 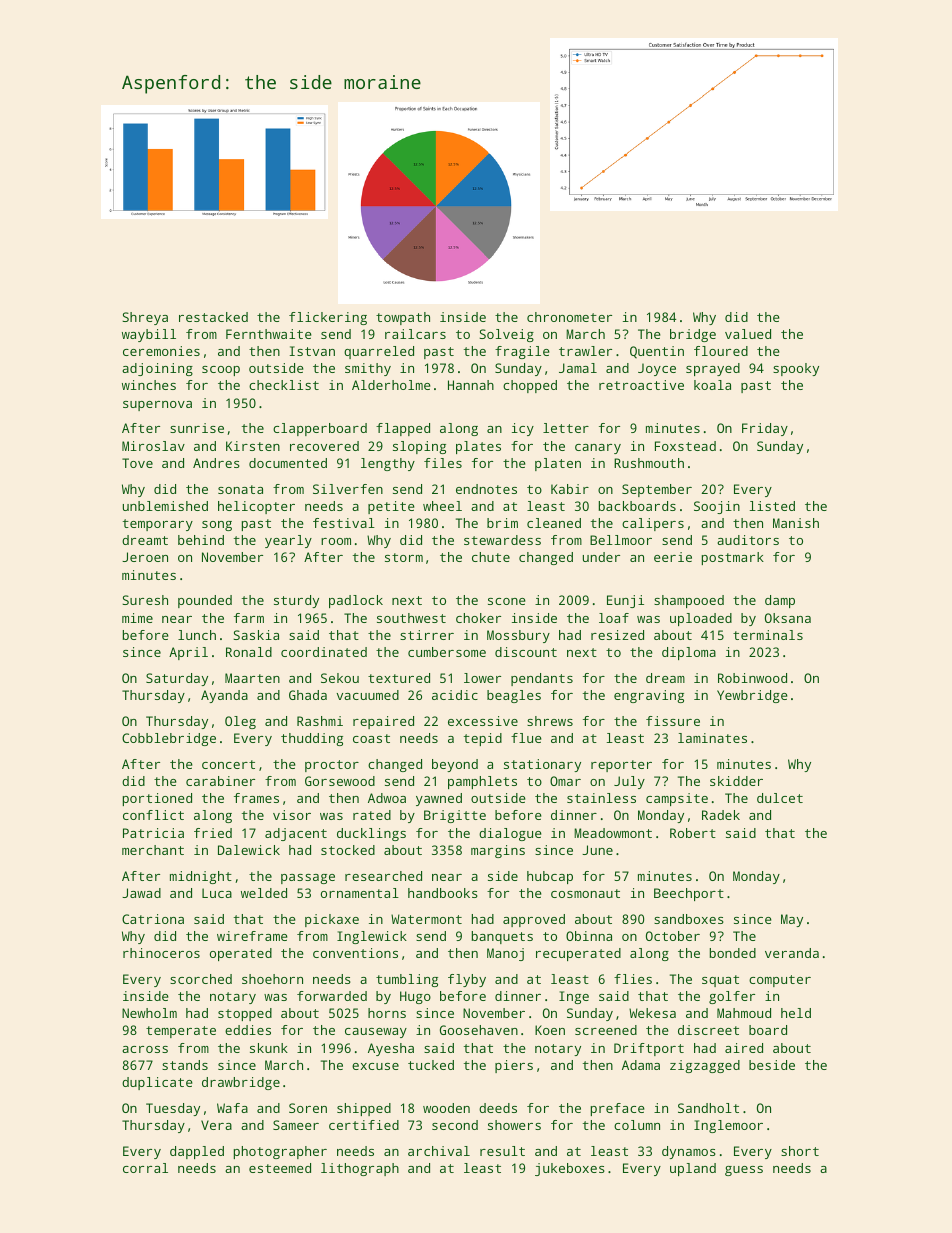 What do you see at coordinates (153, 446) in the image?
I see `Miroslav` at bounding box center [153, 446].
